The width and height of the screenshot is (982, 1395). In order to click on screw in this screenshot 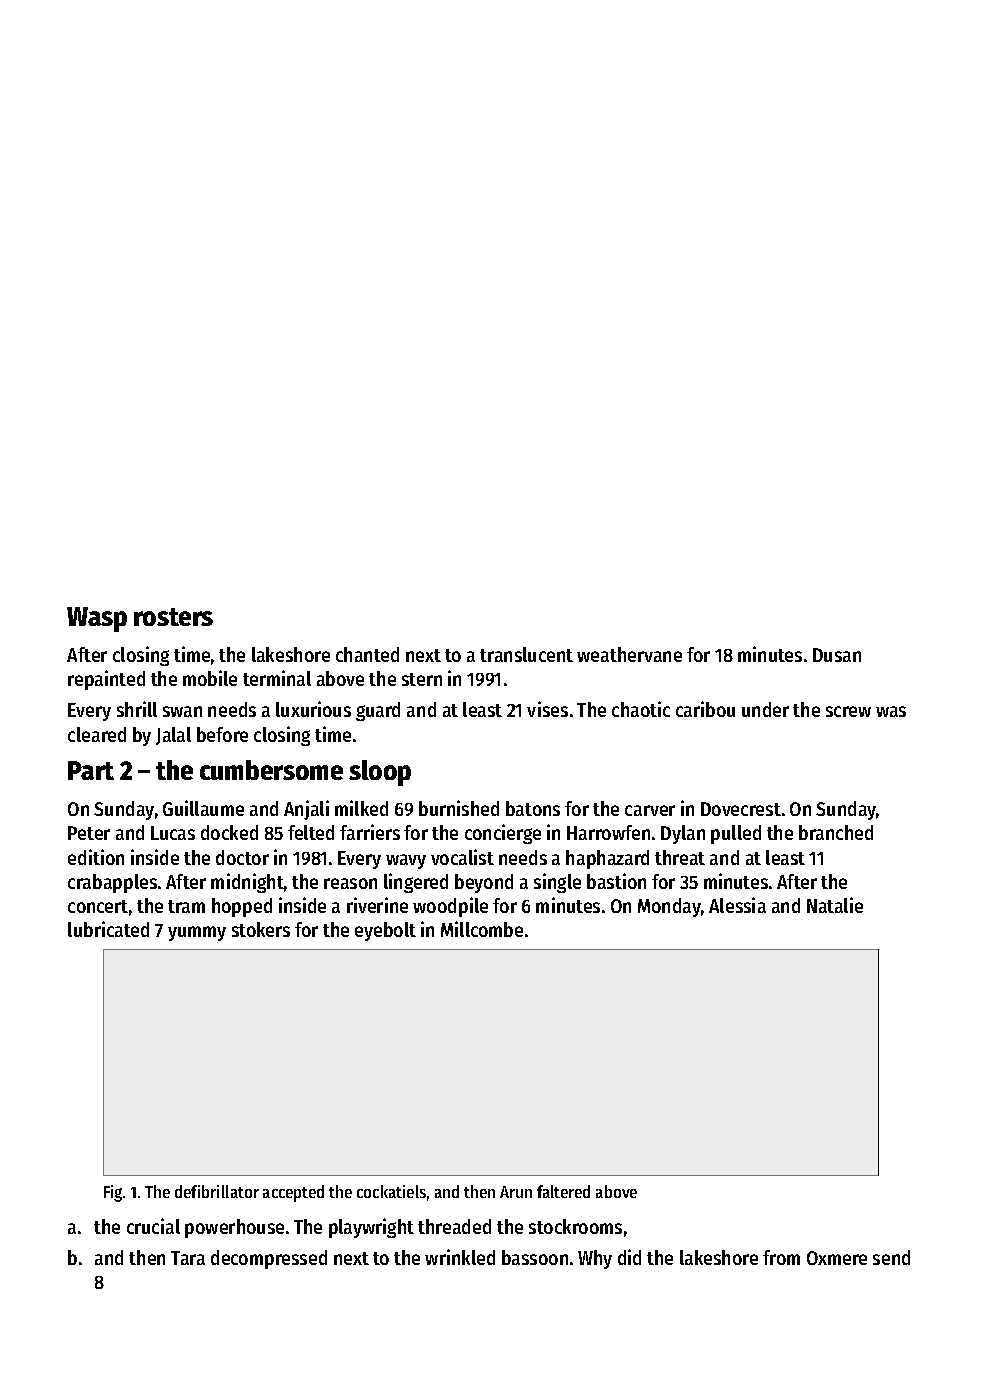, I will do `click(848, 711)`.
